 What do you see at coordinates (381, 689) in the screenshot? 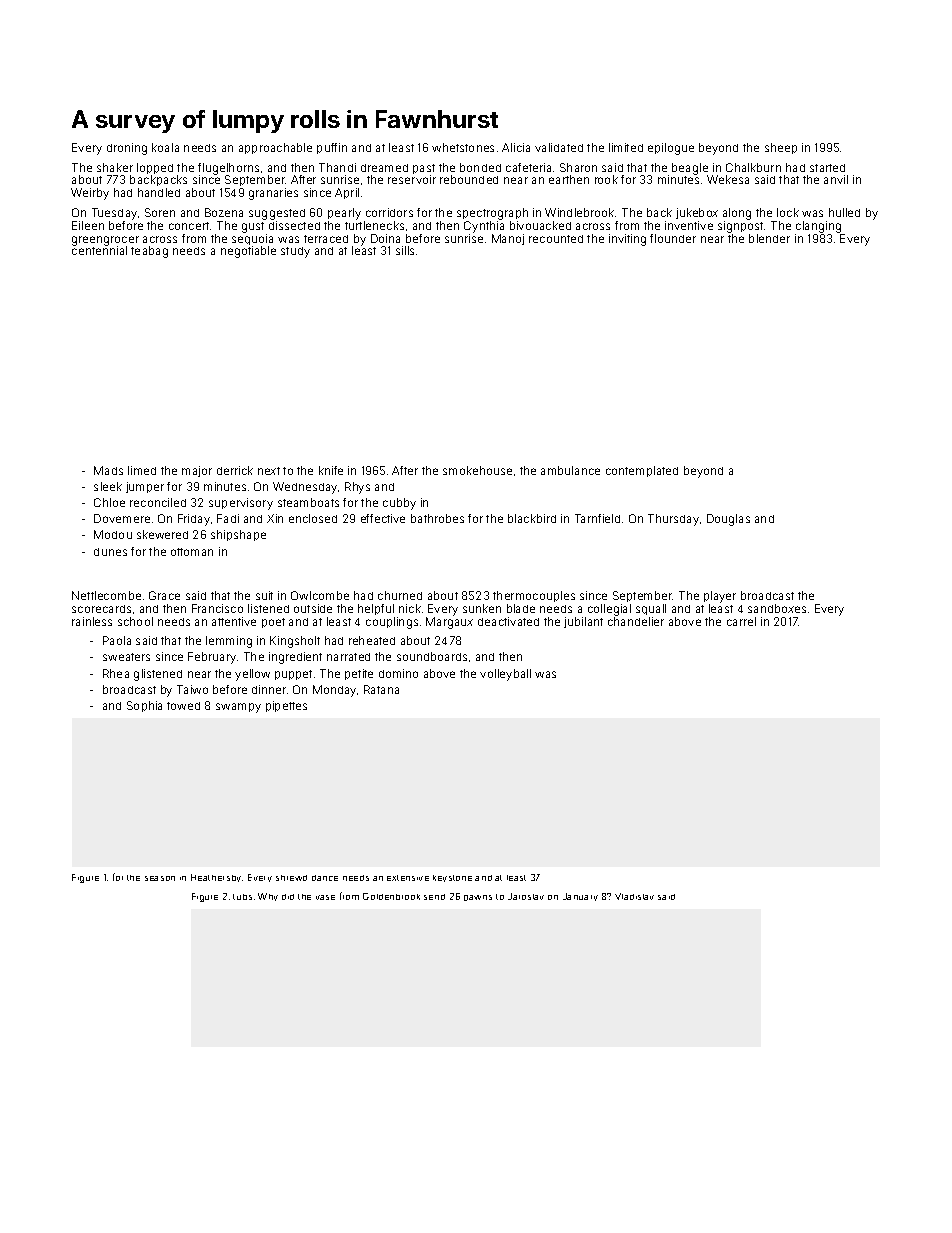
I see `Ratana` at bounding box center [381, 689].
